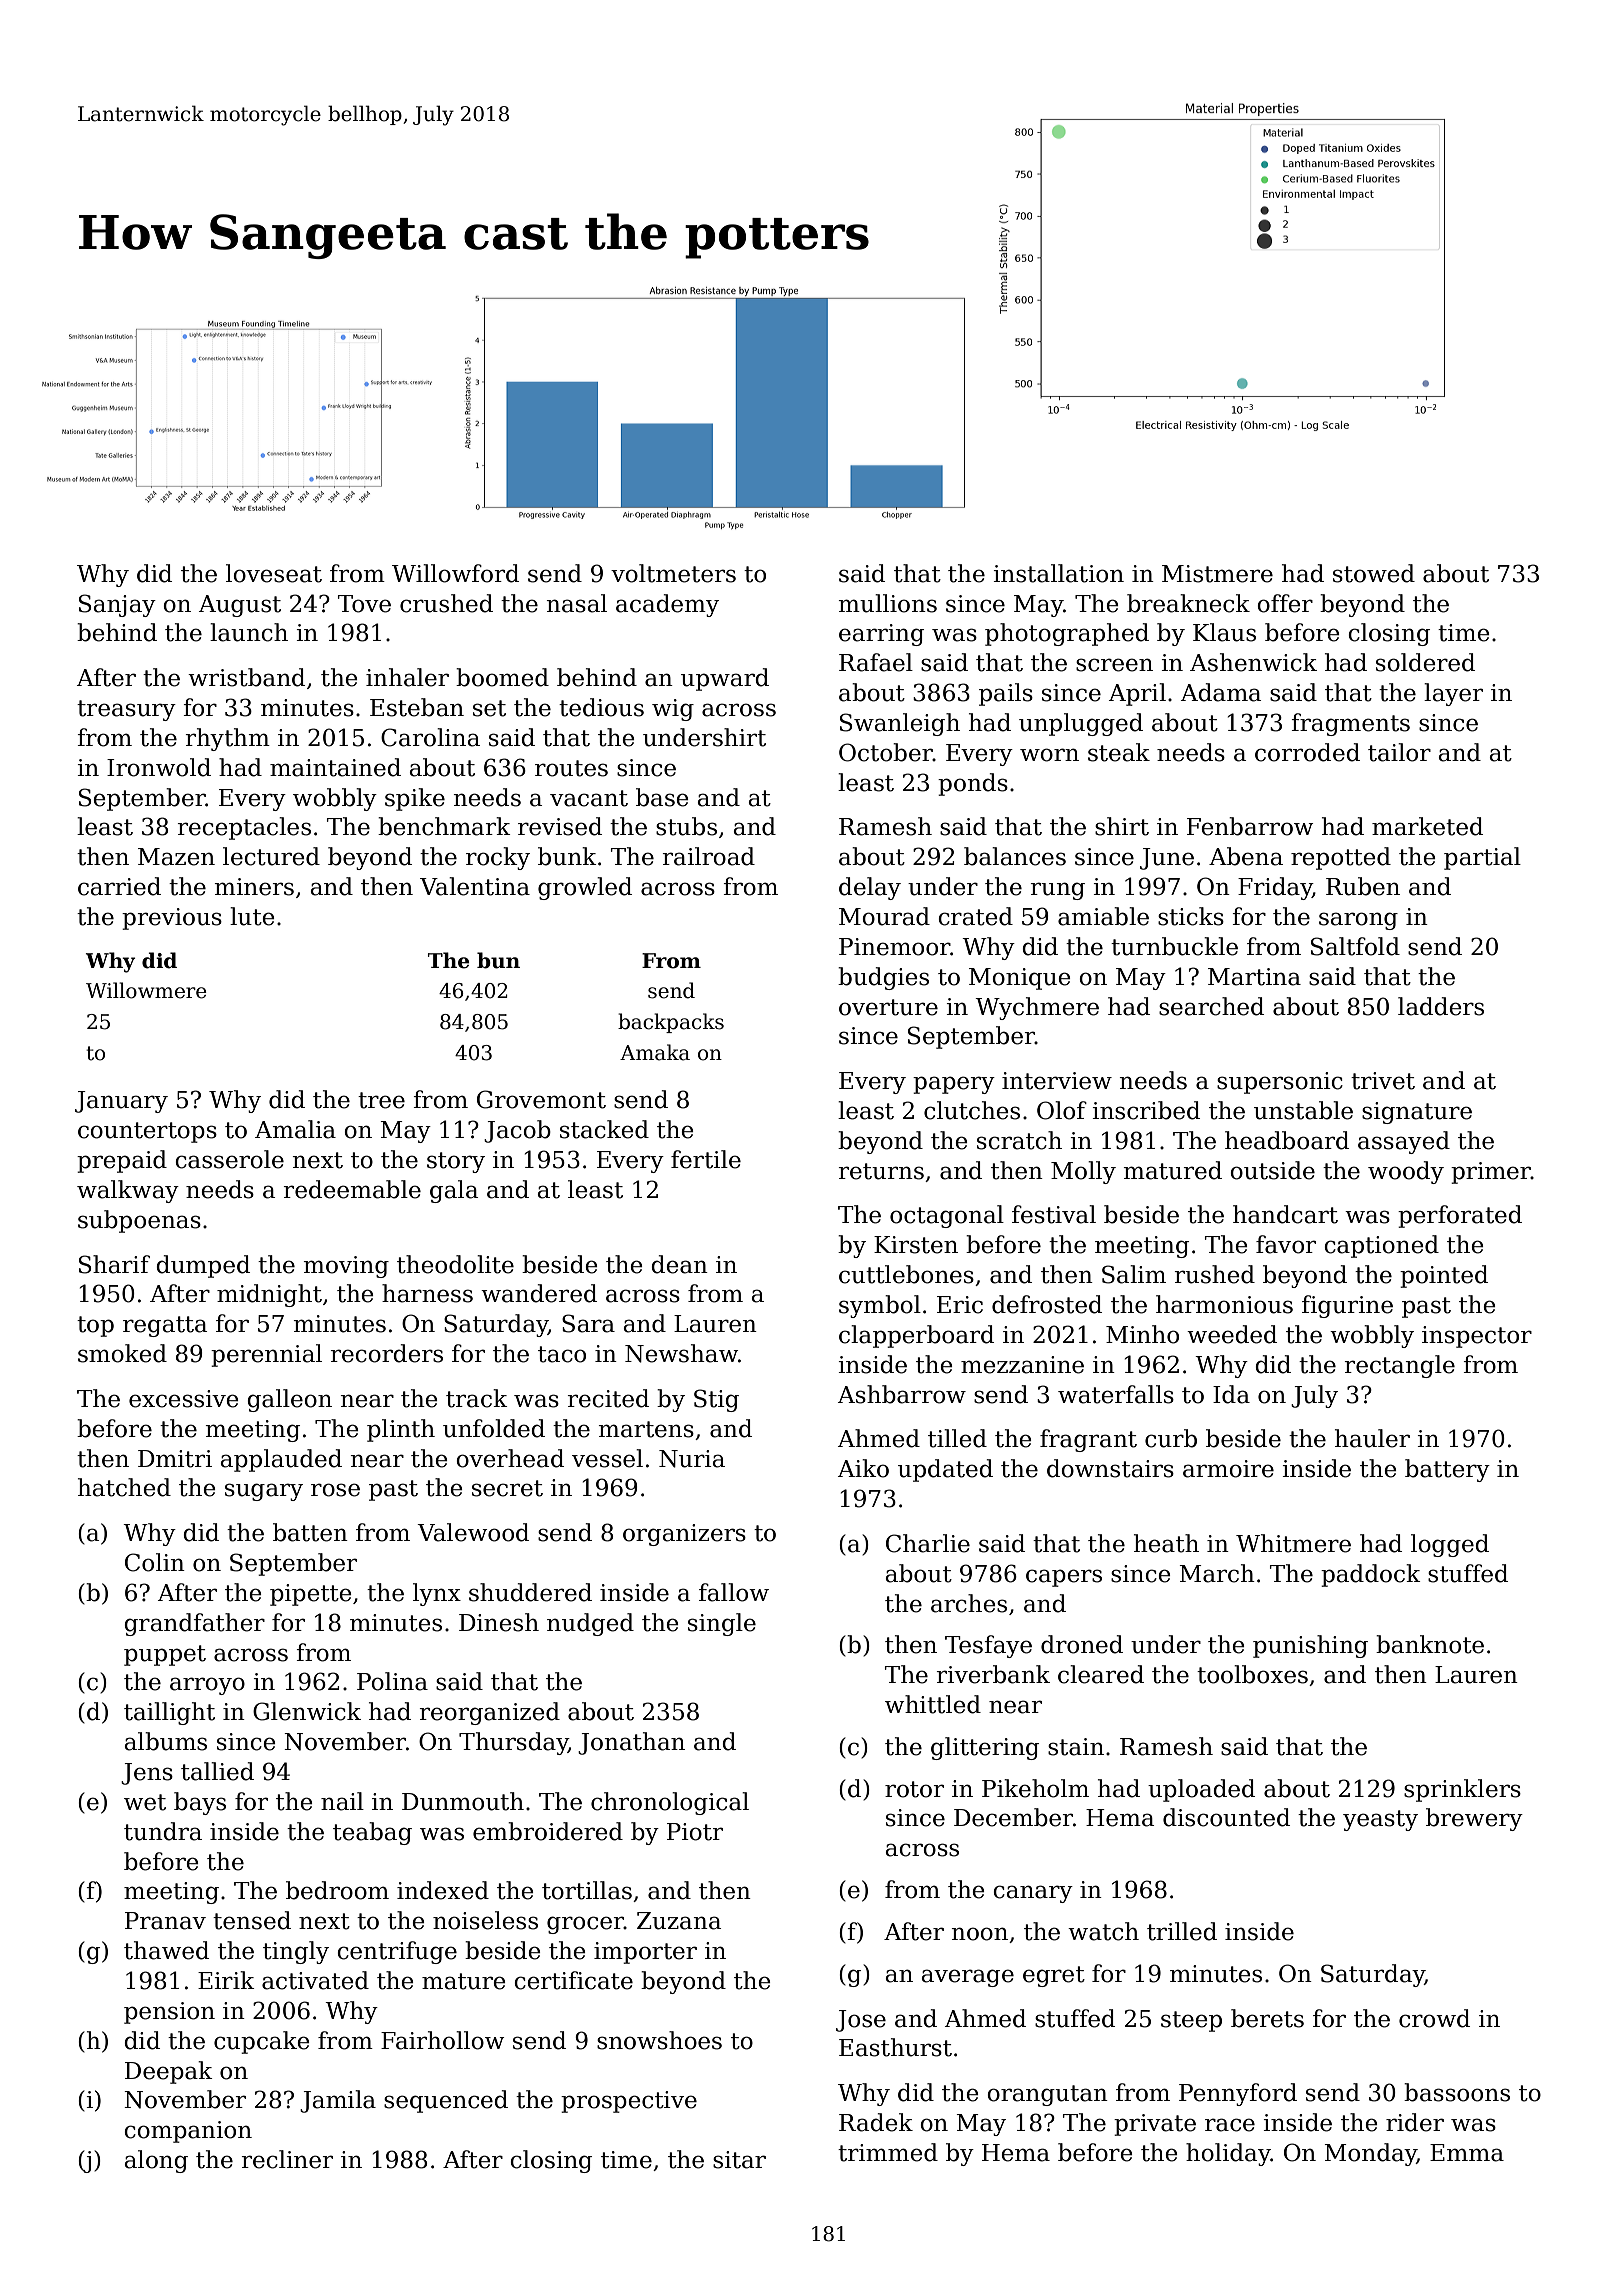  I want to click on Wychmere, so click(1037, 1008).
